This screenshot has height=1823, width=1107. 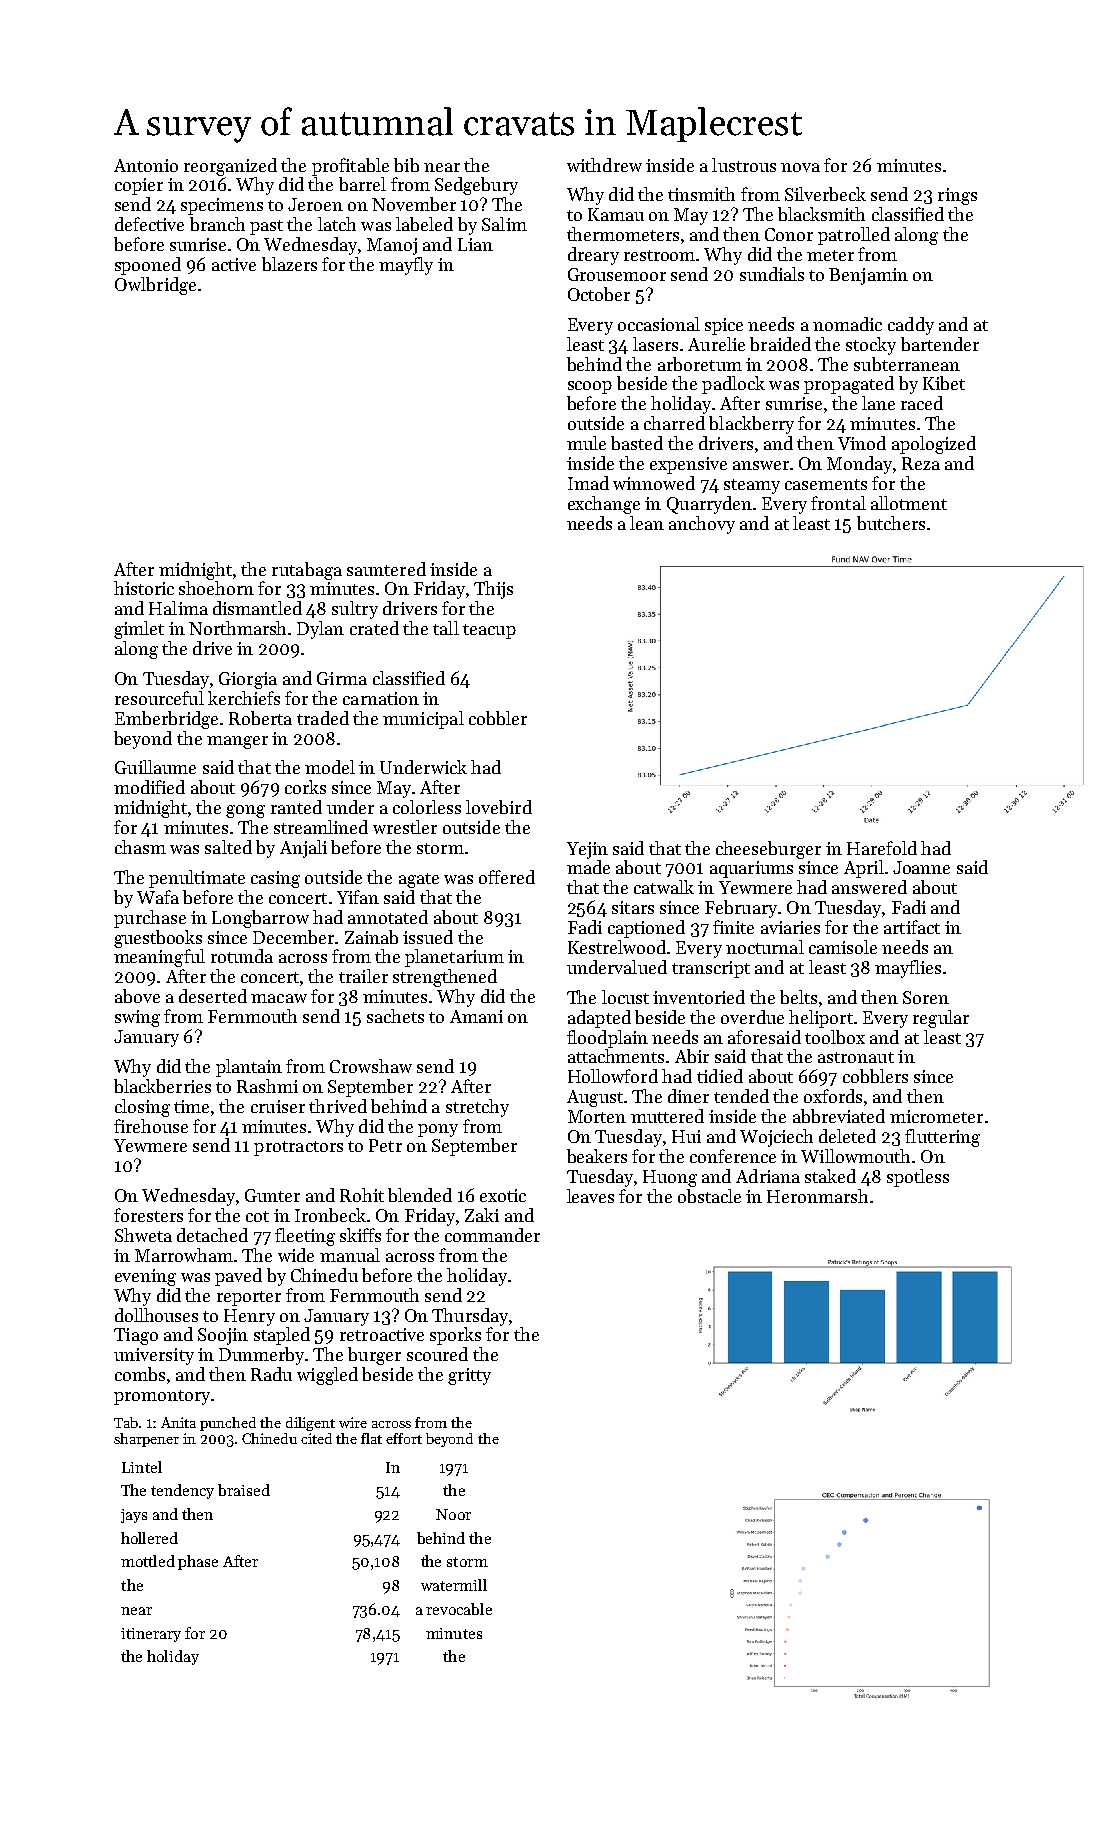 What do you see at coordinates (597, 1156) in the screenshot?
I see `beakers` at bounding box center [597, 1156].
